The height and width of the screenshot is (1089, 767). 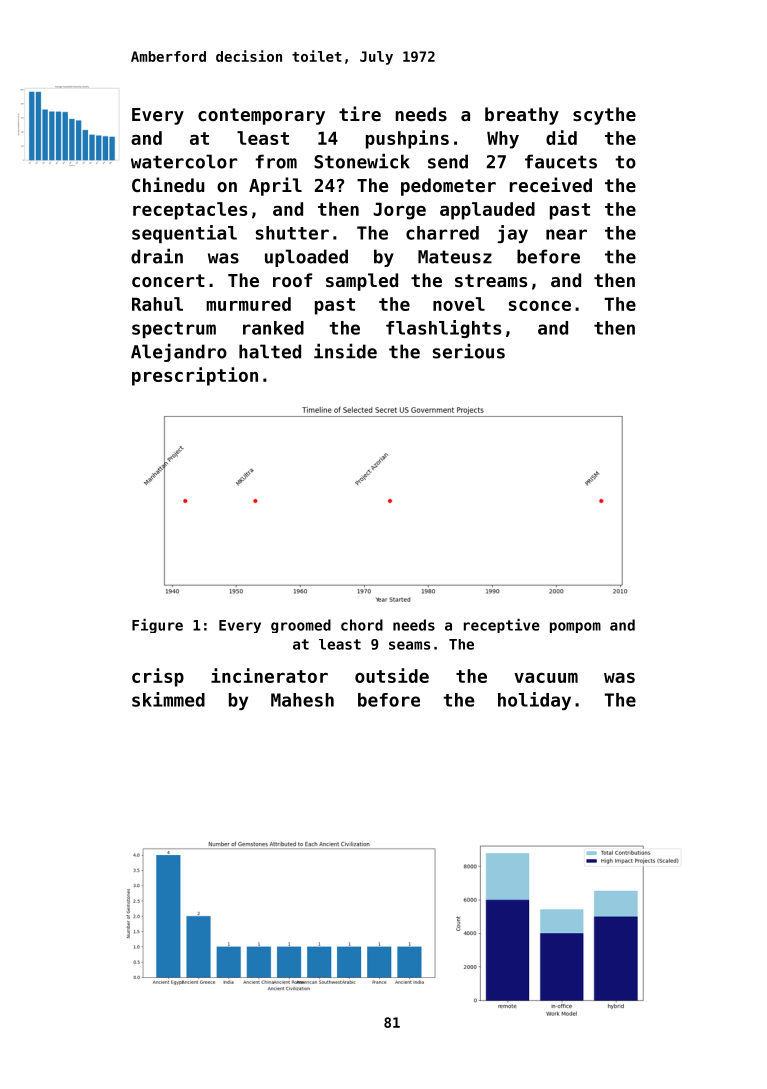 I want to click on prescription, so click(x=195, y=376).
